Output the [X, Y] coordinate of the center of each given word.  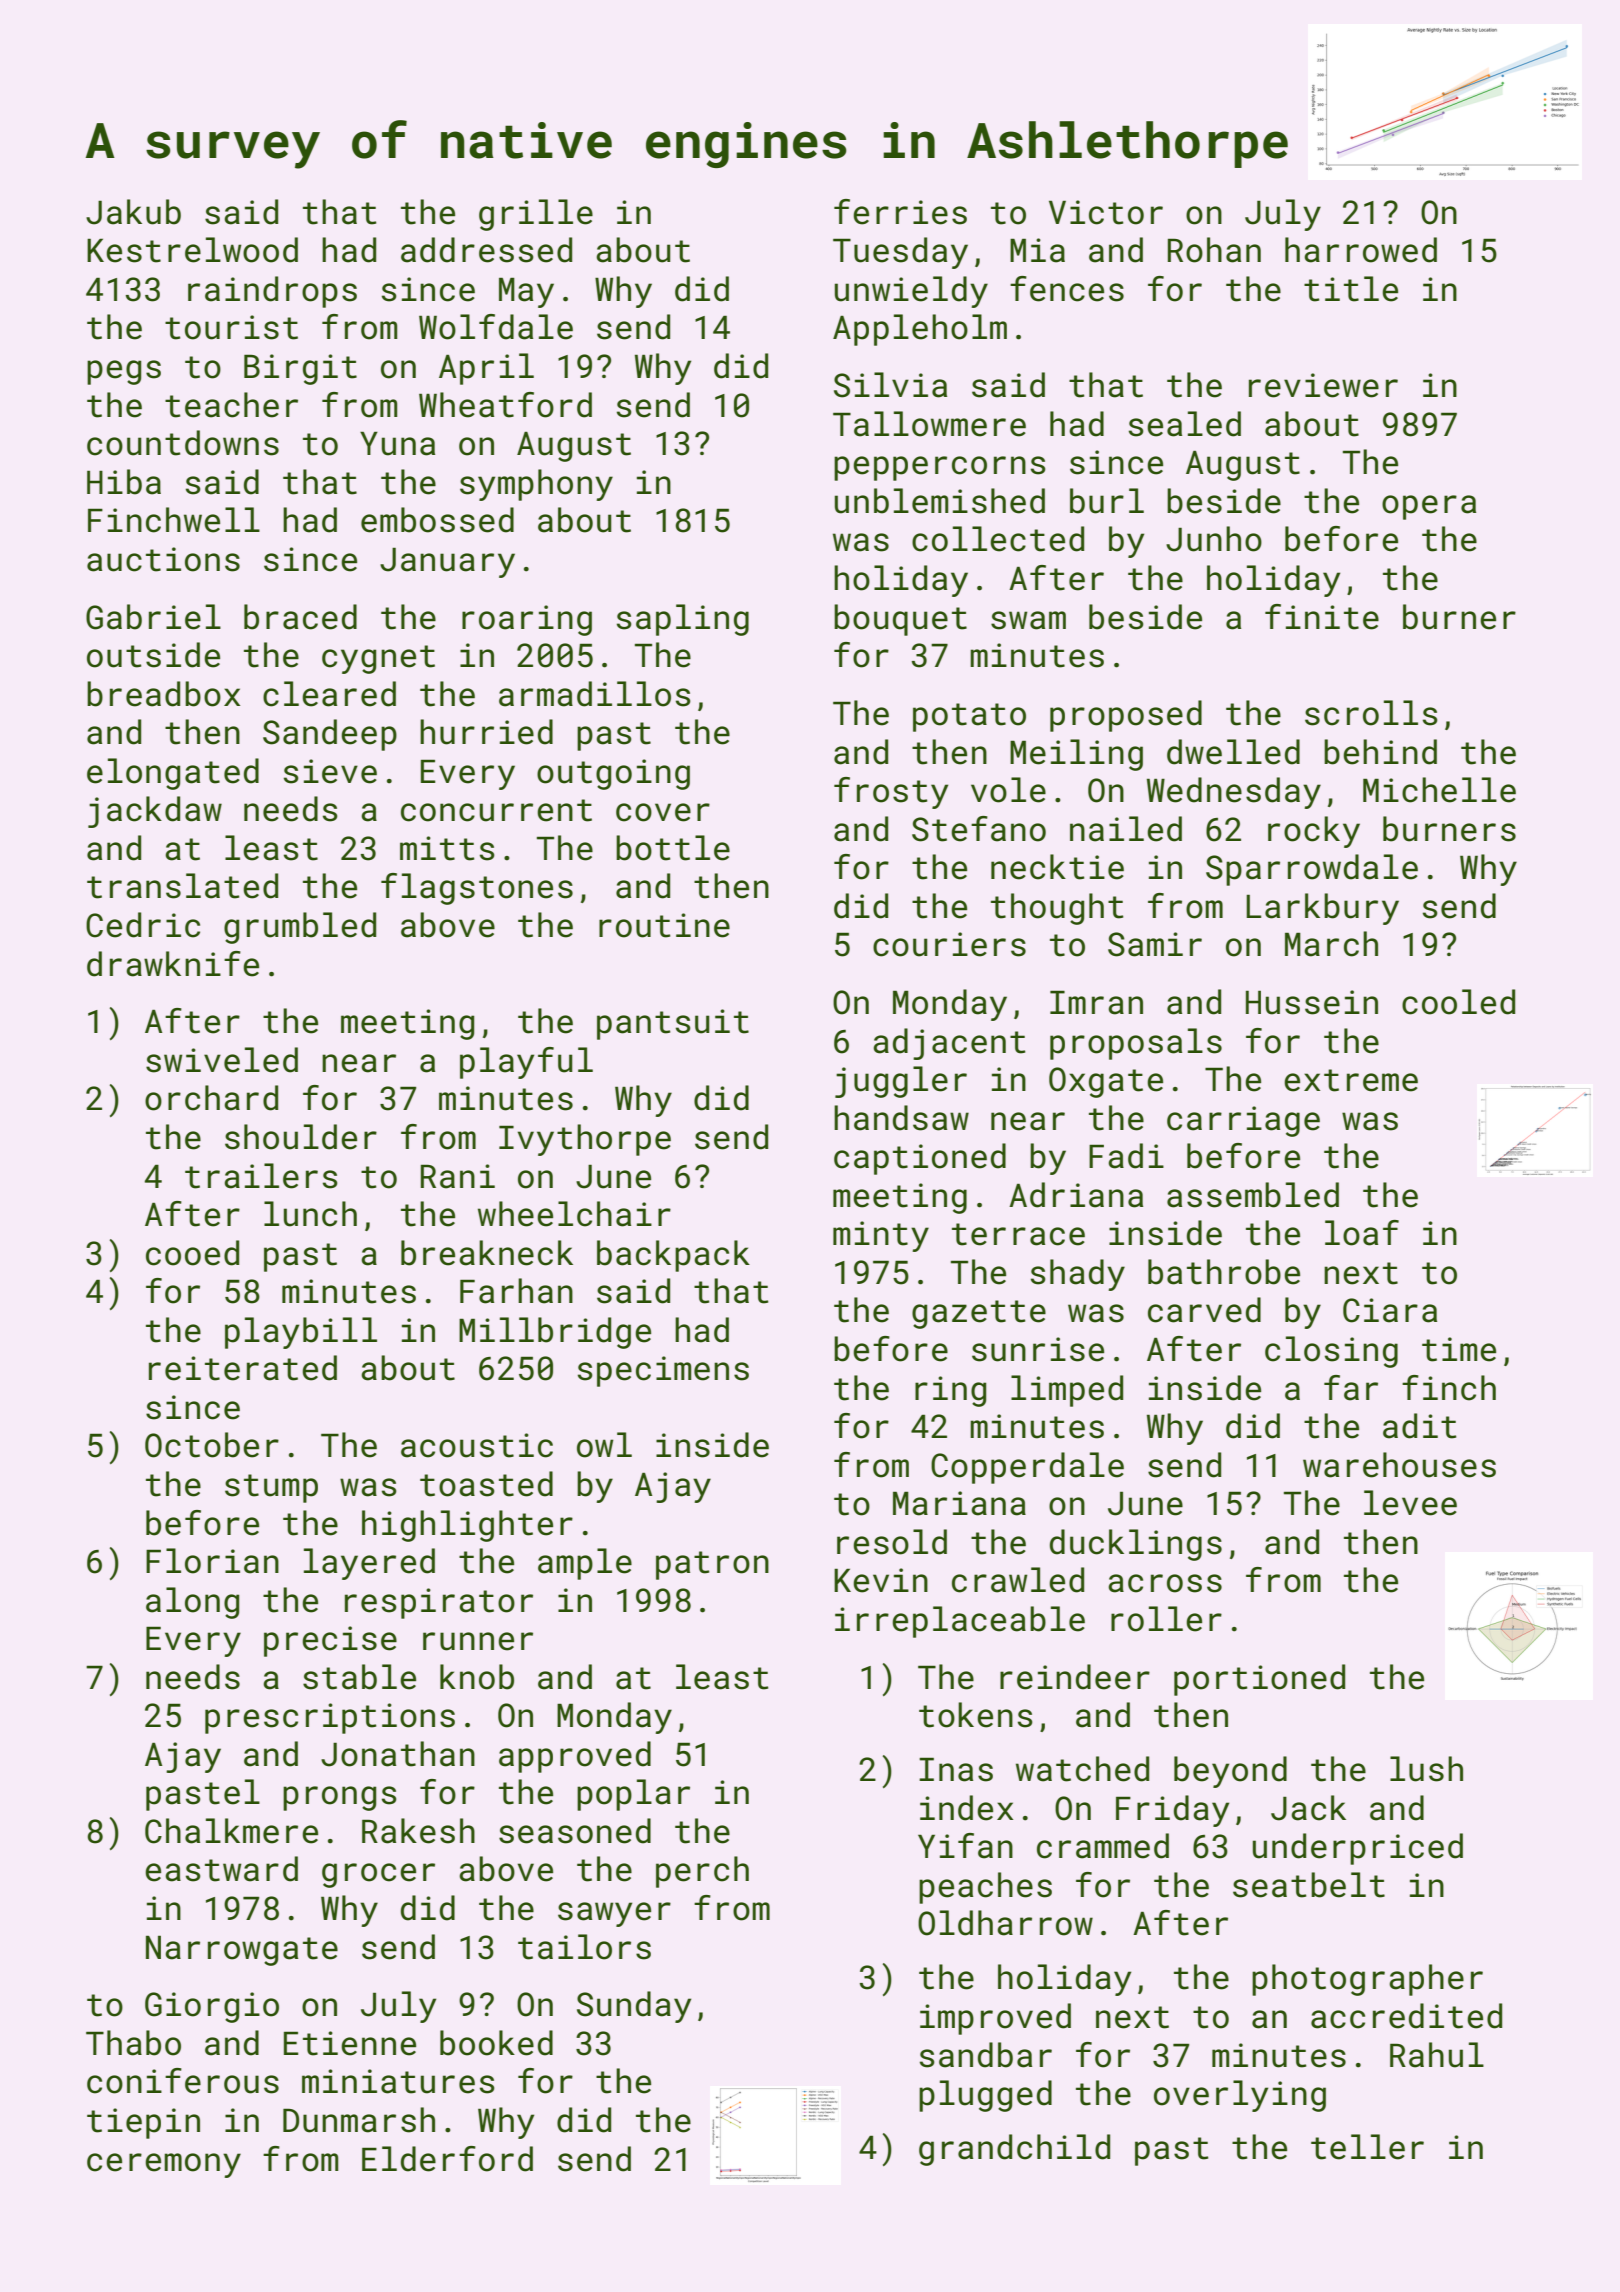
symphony [536, 485]
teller [1367, 2147]
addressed [486, 250]
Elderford [447, 2159]
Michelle [1439, 790]
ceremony [164, 2165]
